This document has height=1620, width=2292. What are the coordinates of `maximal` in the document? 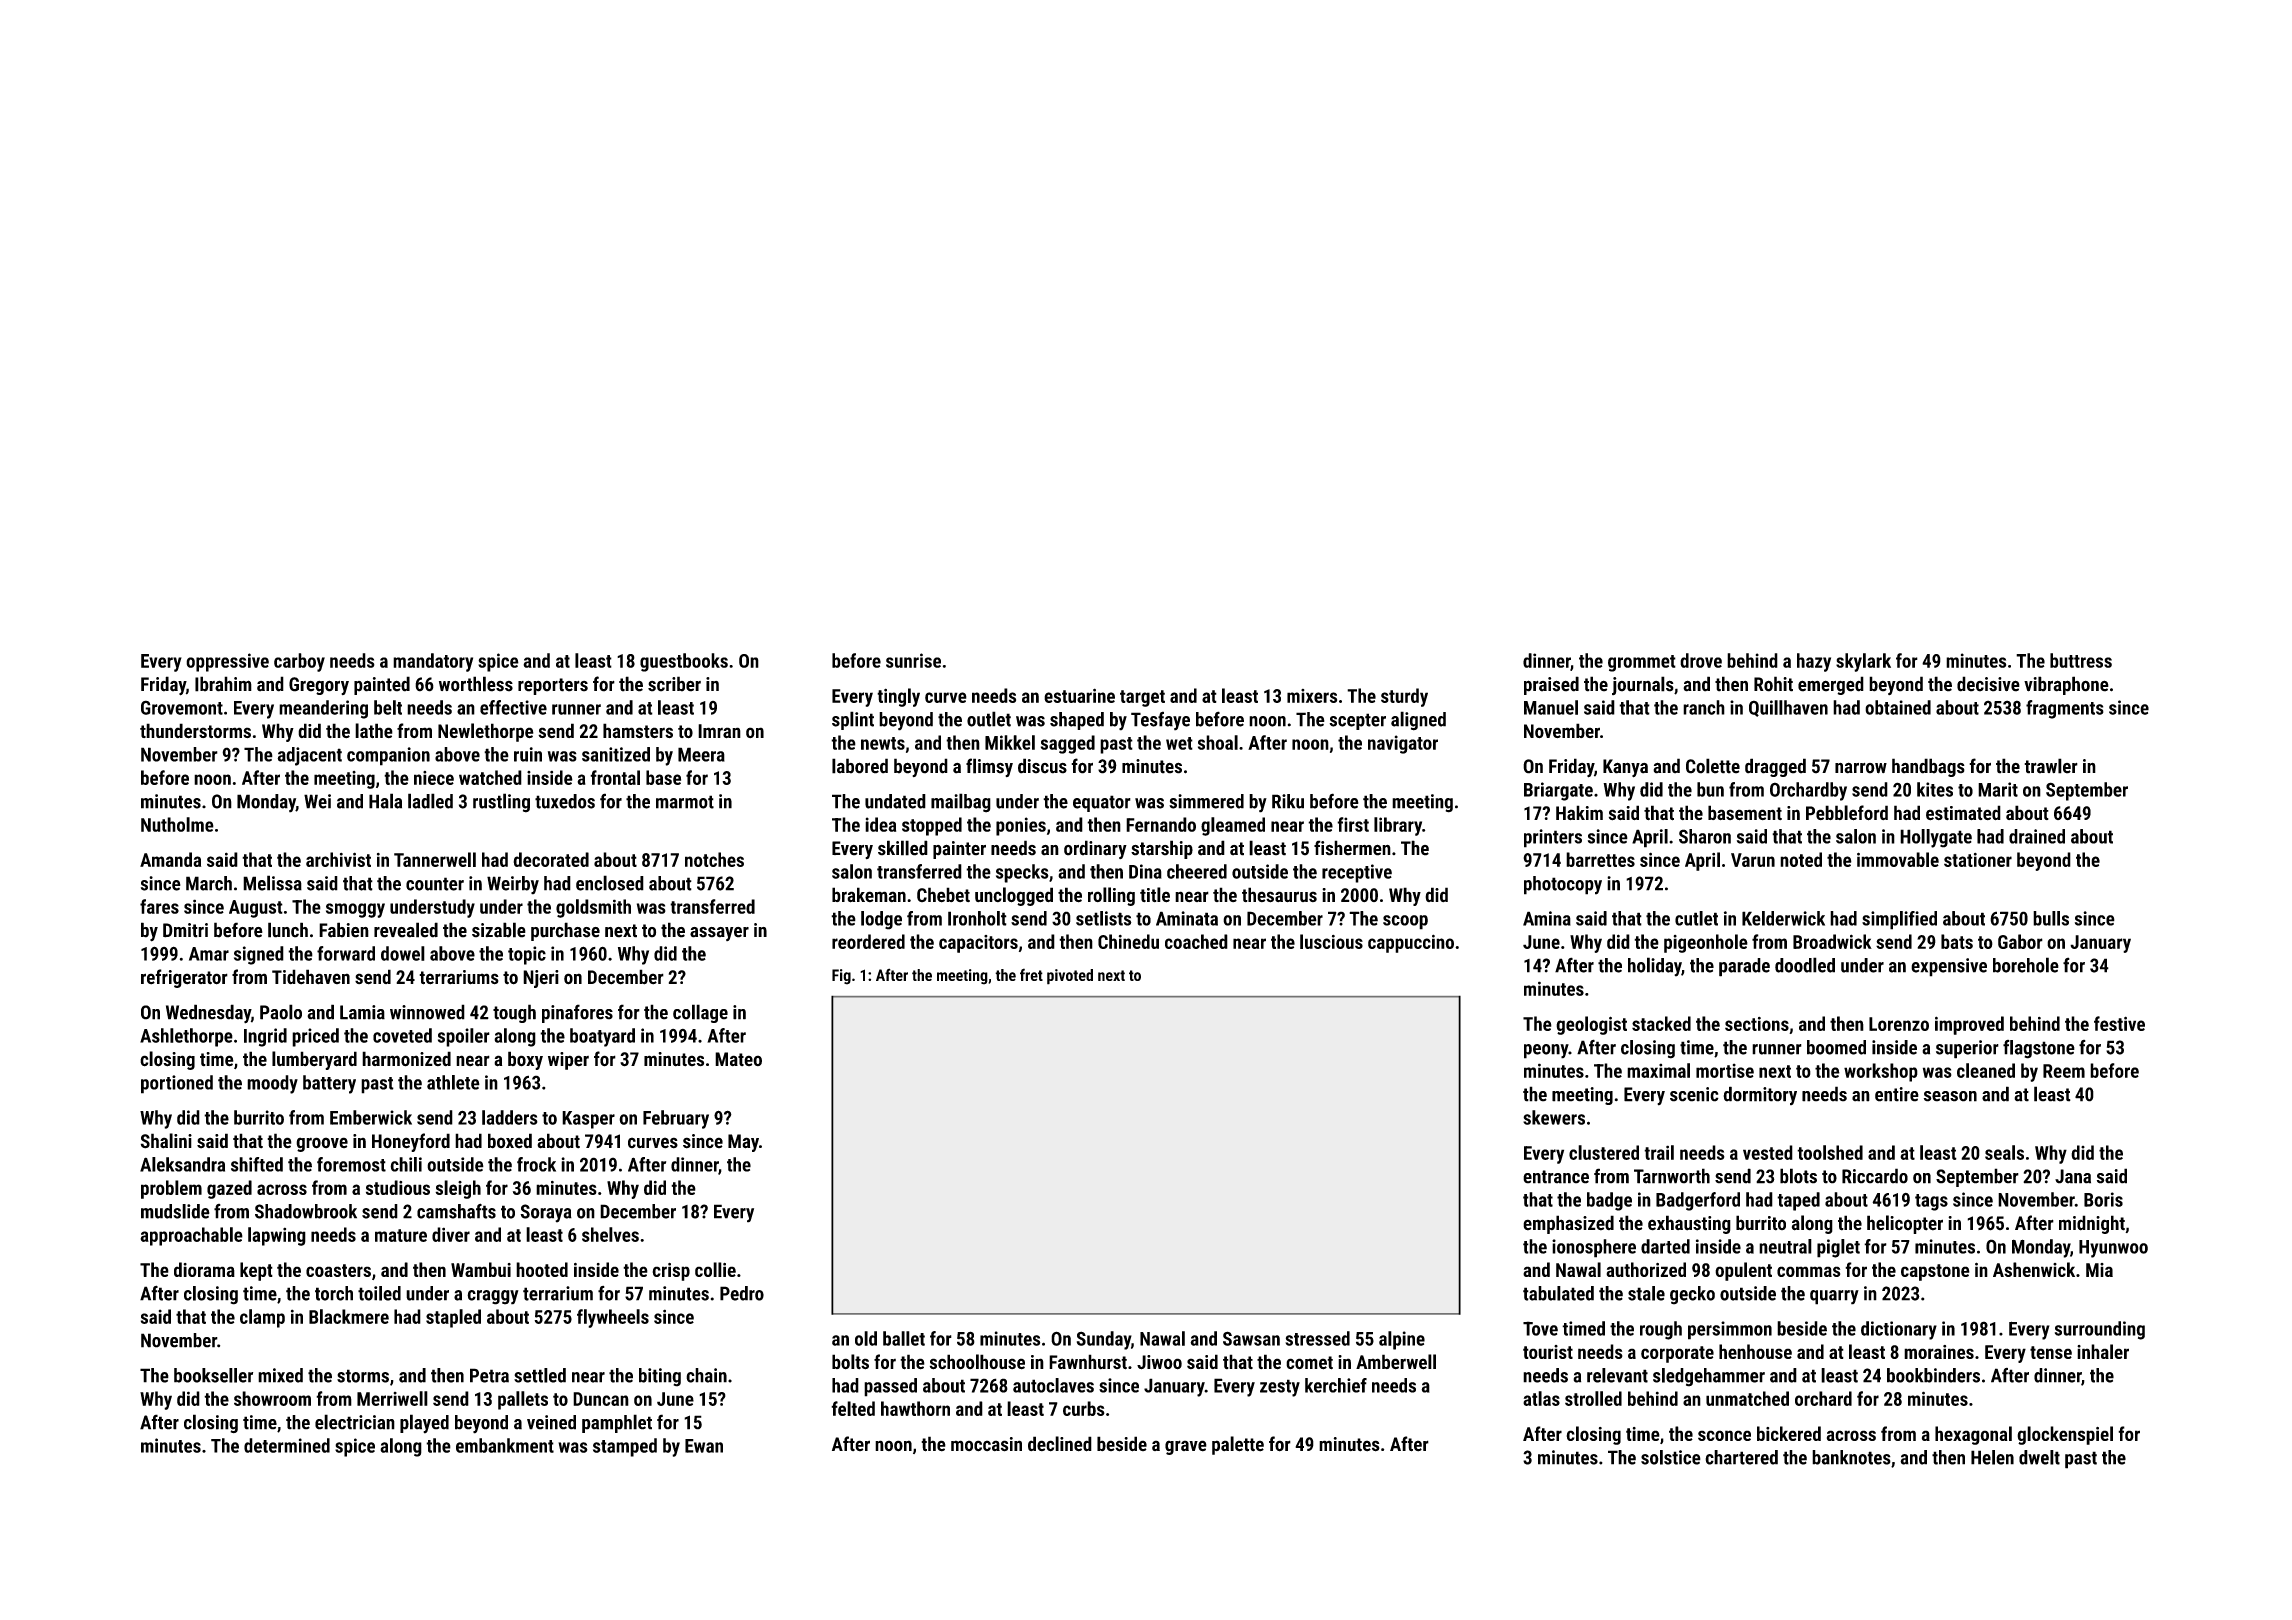 It's located at (1658, 1070).
